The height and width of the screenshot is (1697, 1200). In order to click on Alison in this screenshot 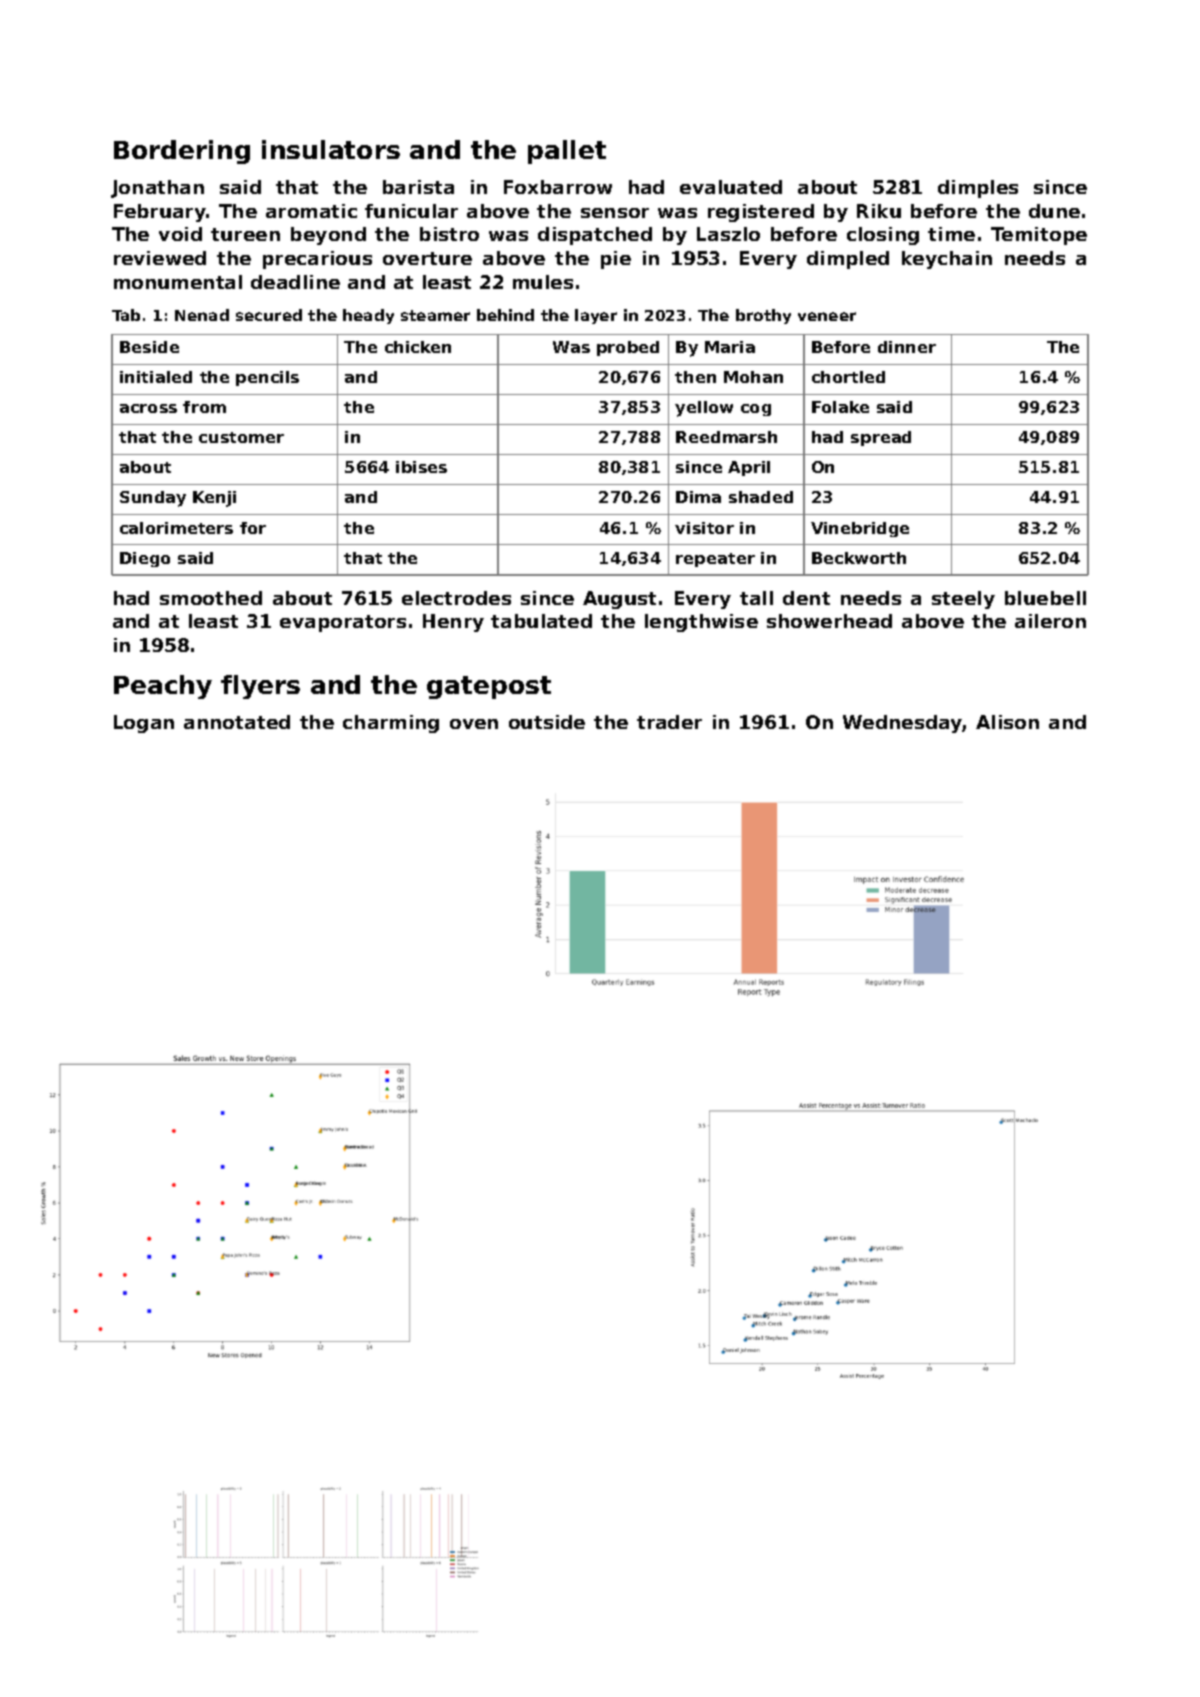, I will do `click(1007, 722)`.
